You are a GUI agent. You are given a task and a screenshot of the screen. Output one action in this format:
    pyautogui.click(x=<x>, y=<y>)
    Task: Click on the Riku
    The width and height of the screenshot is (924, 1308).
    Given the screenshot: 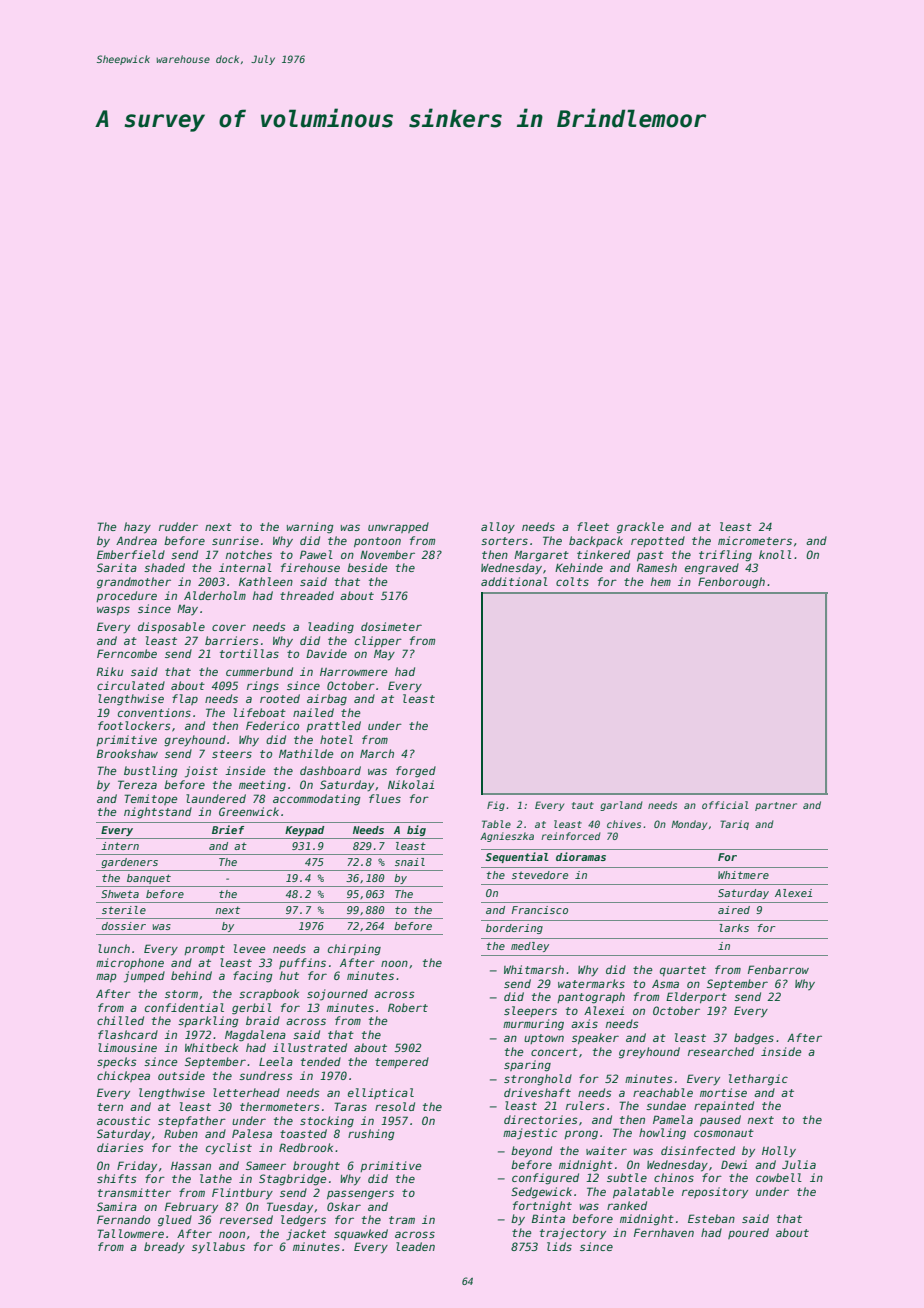 What is the action you would take?
    pyautogui.click(x=109, y=671)
